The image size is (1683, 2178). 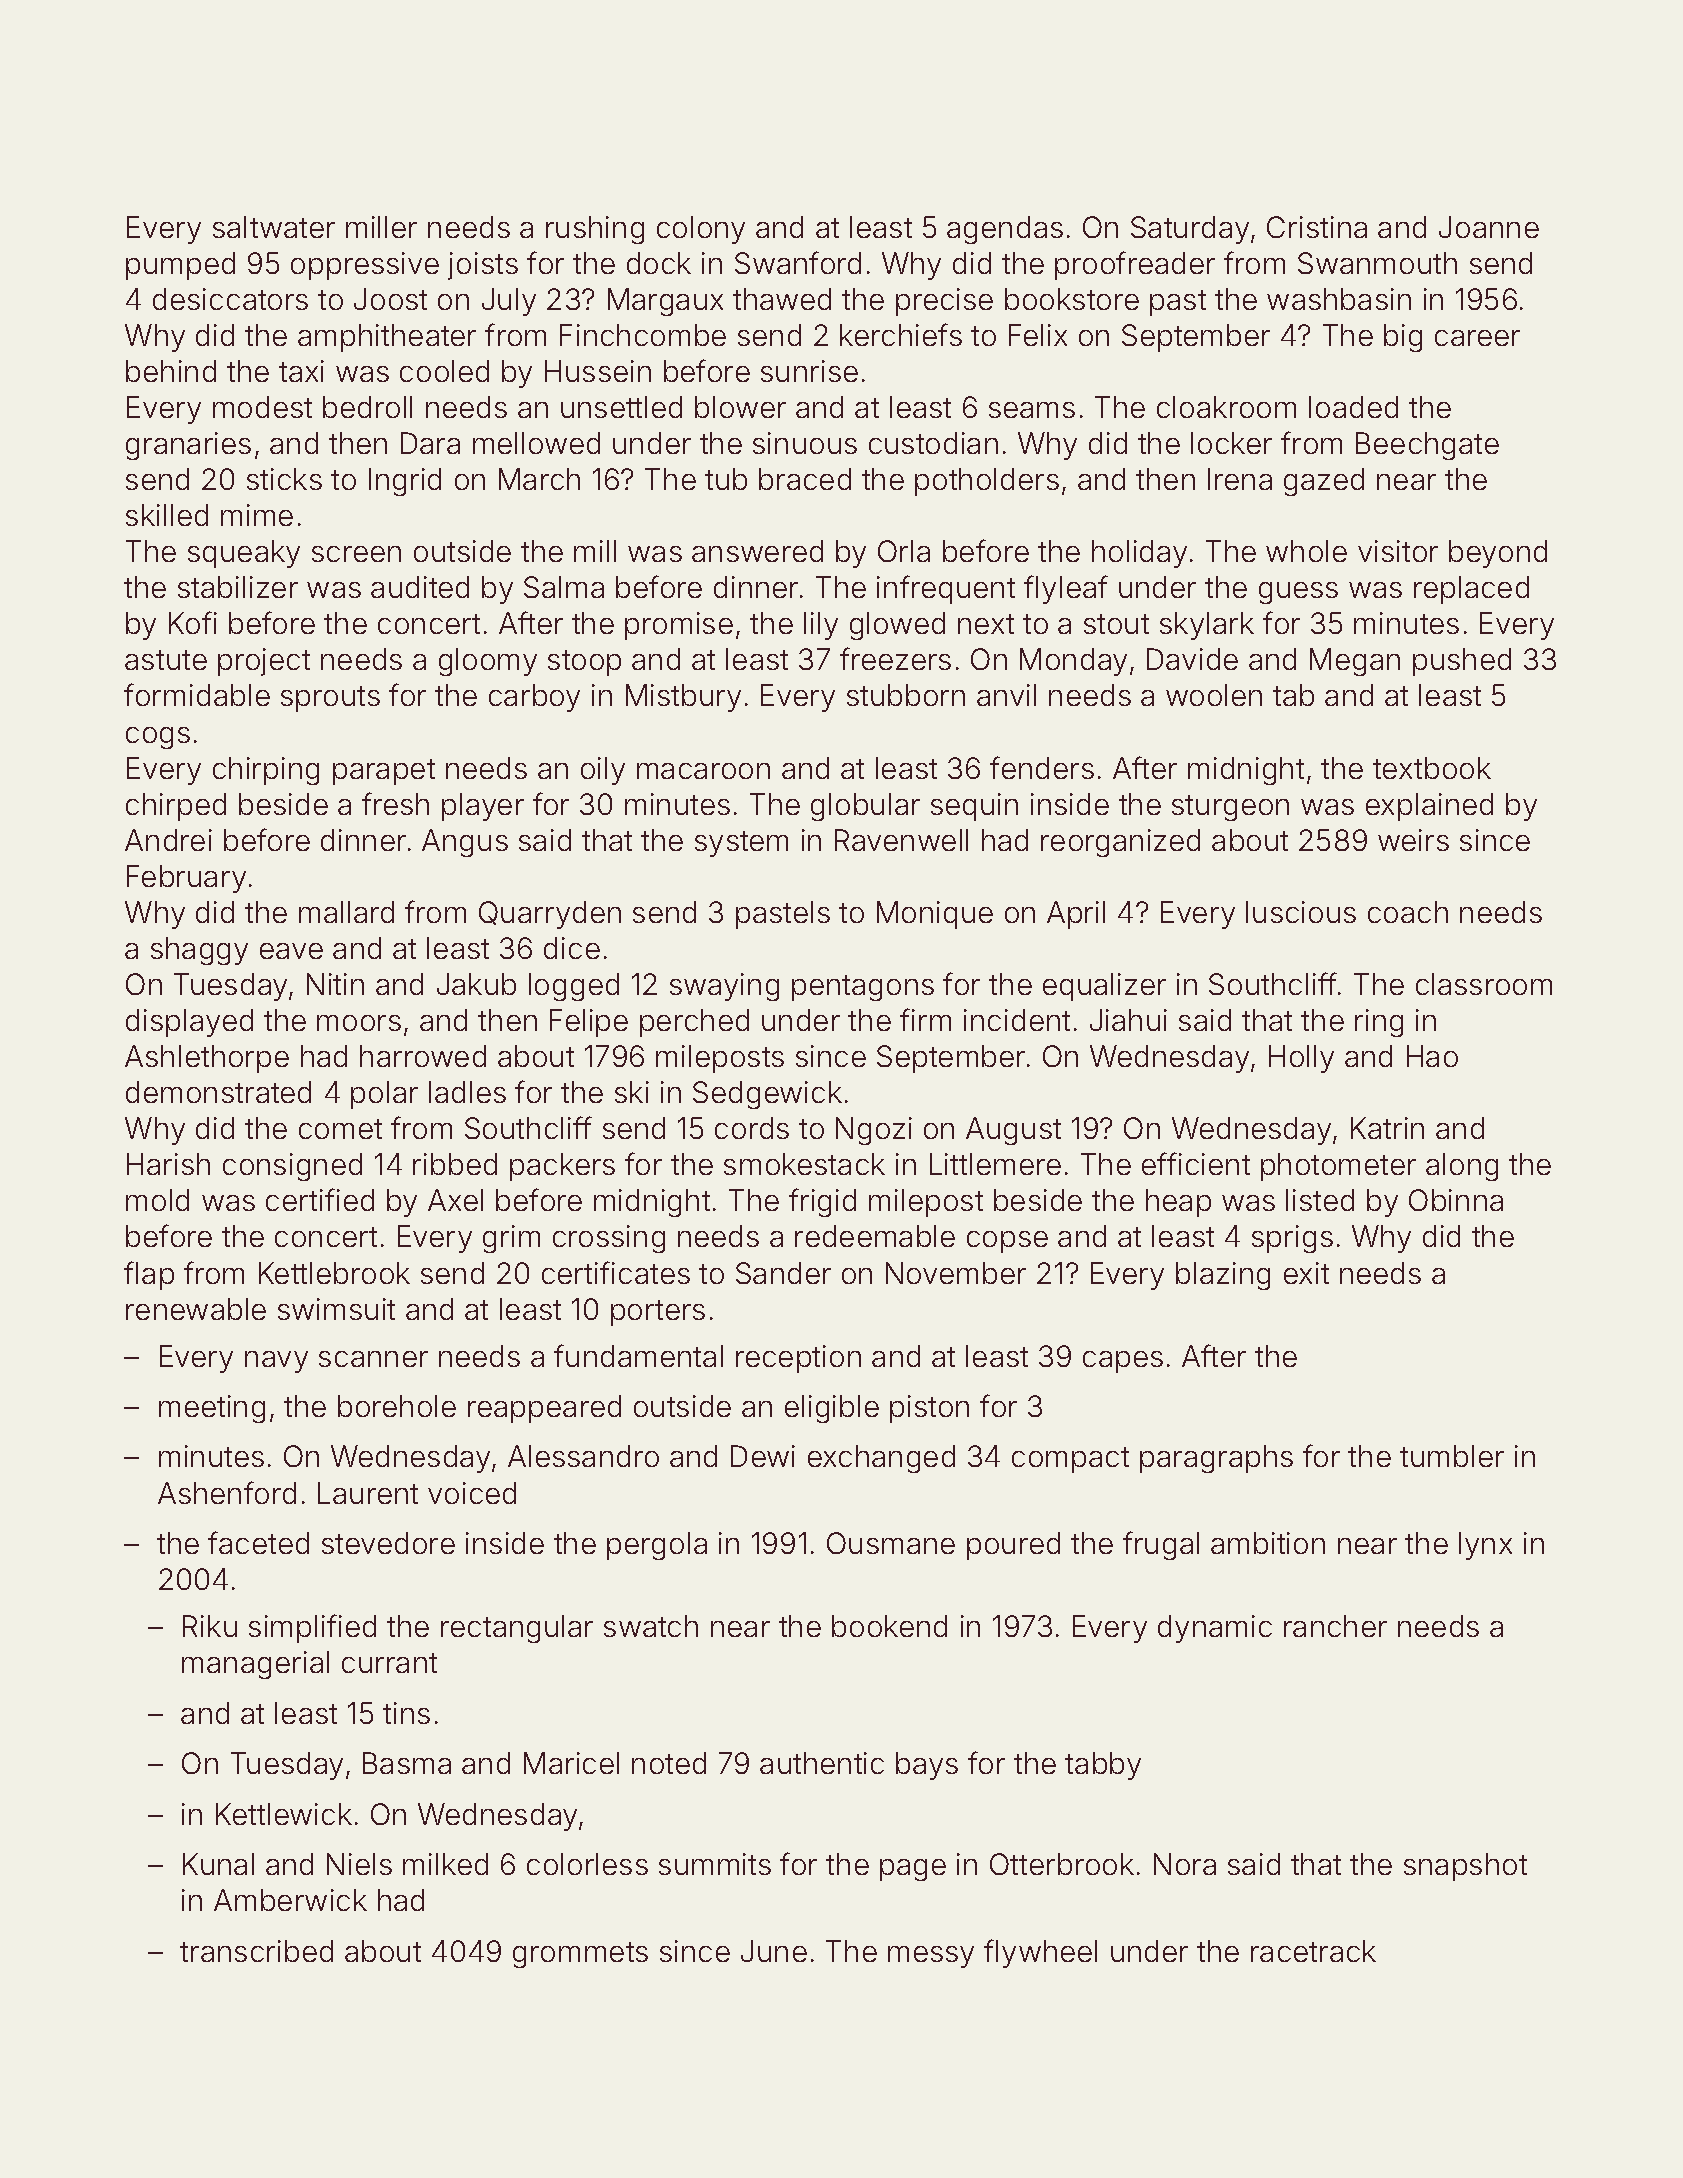 I want to click on Finchcombe, so click(x=643, y=335).
